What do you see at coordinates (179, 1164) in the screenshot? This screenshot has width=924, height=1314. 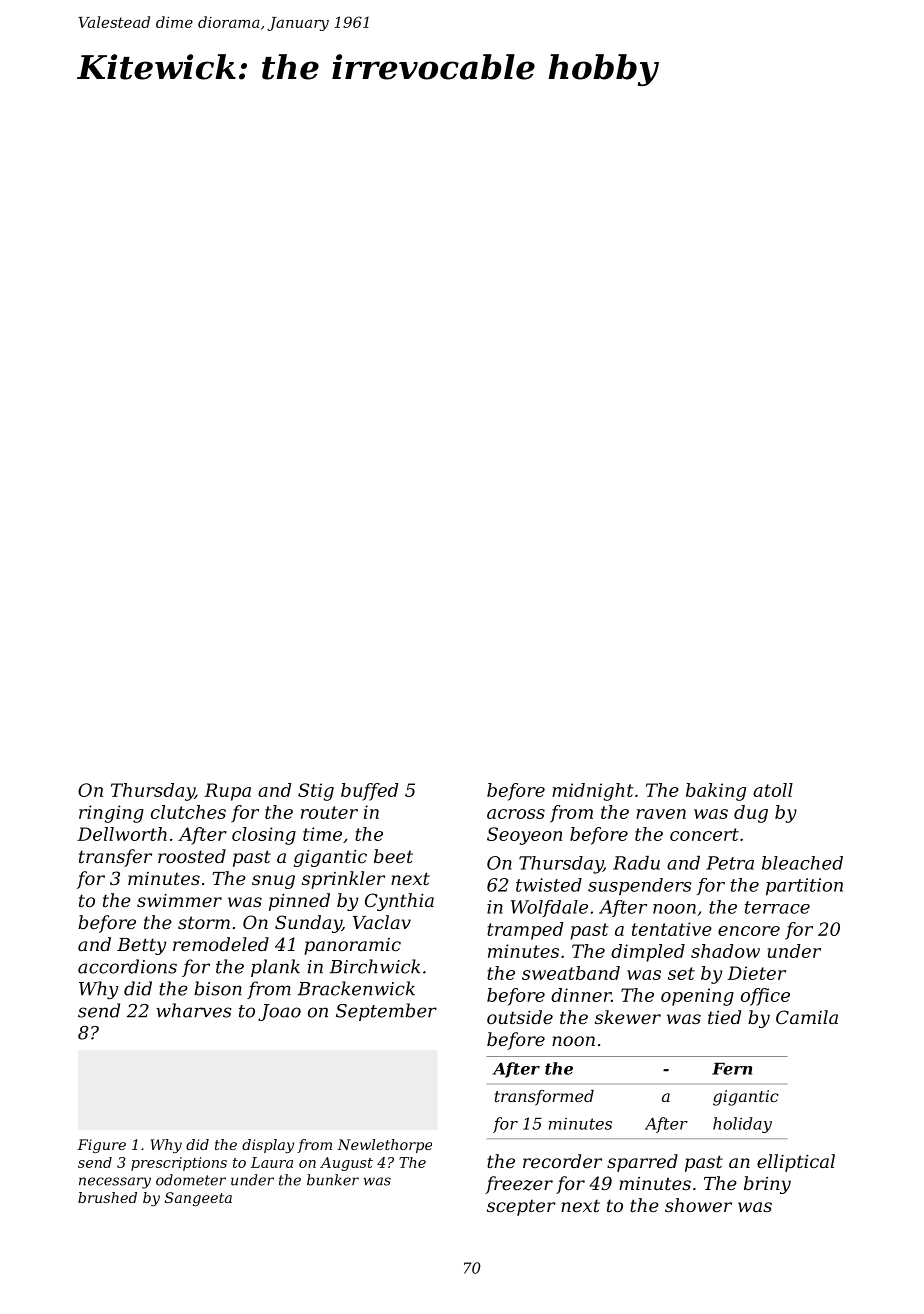 I see `prescriptions` at bounding box center [179, 1164].
